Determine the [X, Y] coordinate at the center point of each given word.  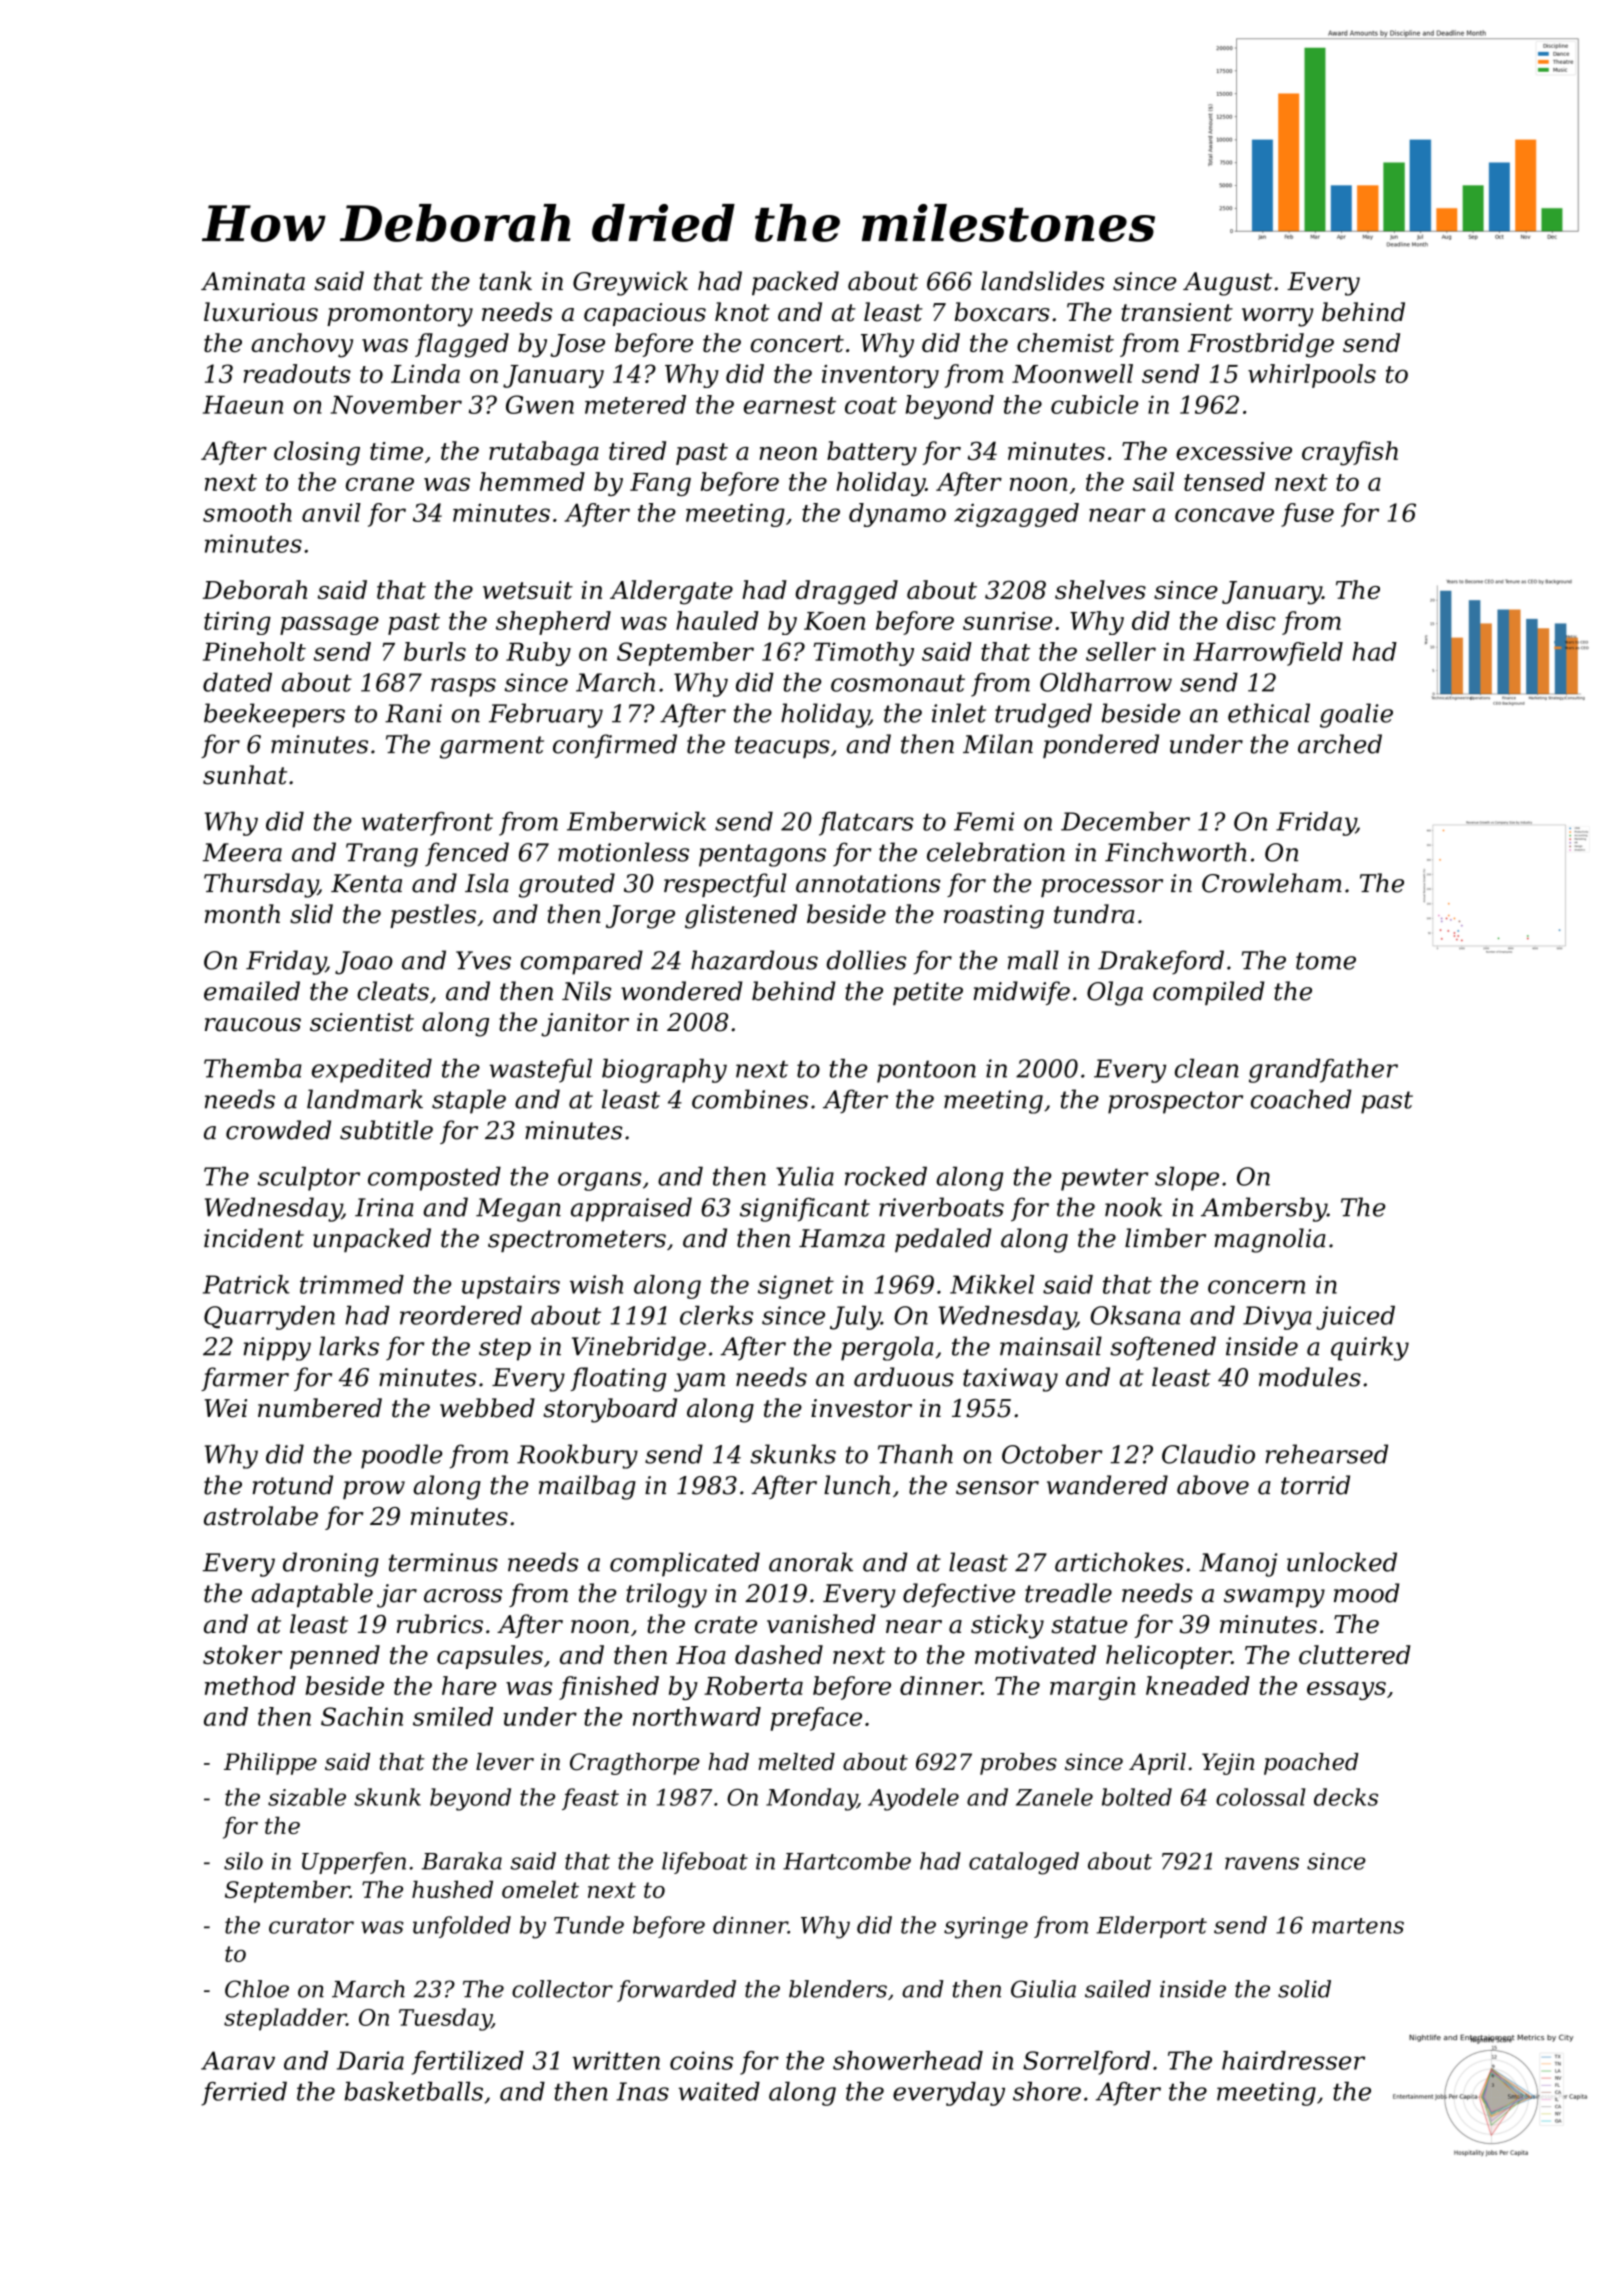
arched [1340, 744]
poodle [401, 1456]
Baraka [462, 1861]
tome [1326, 961]
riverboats [941, 1207]
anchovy [302, 345]
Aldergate [671, 592]
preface [816, 1719]
